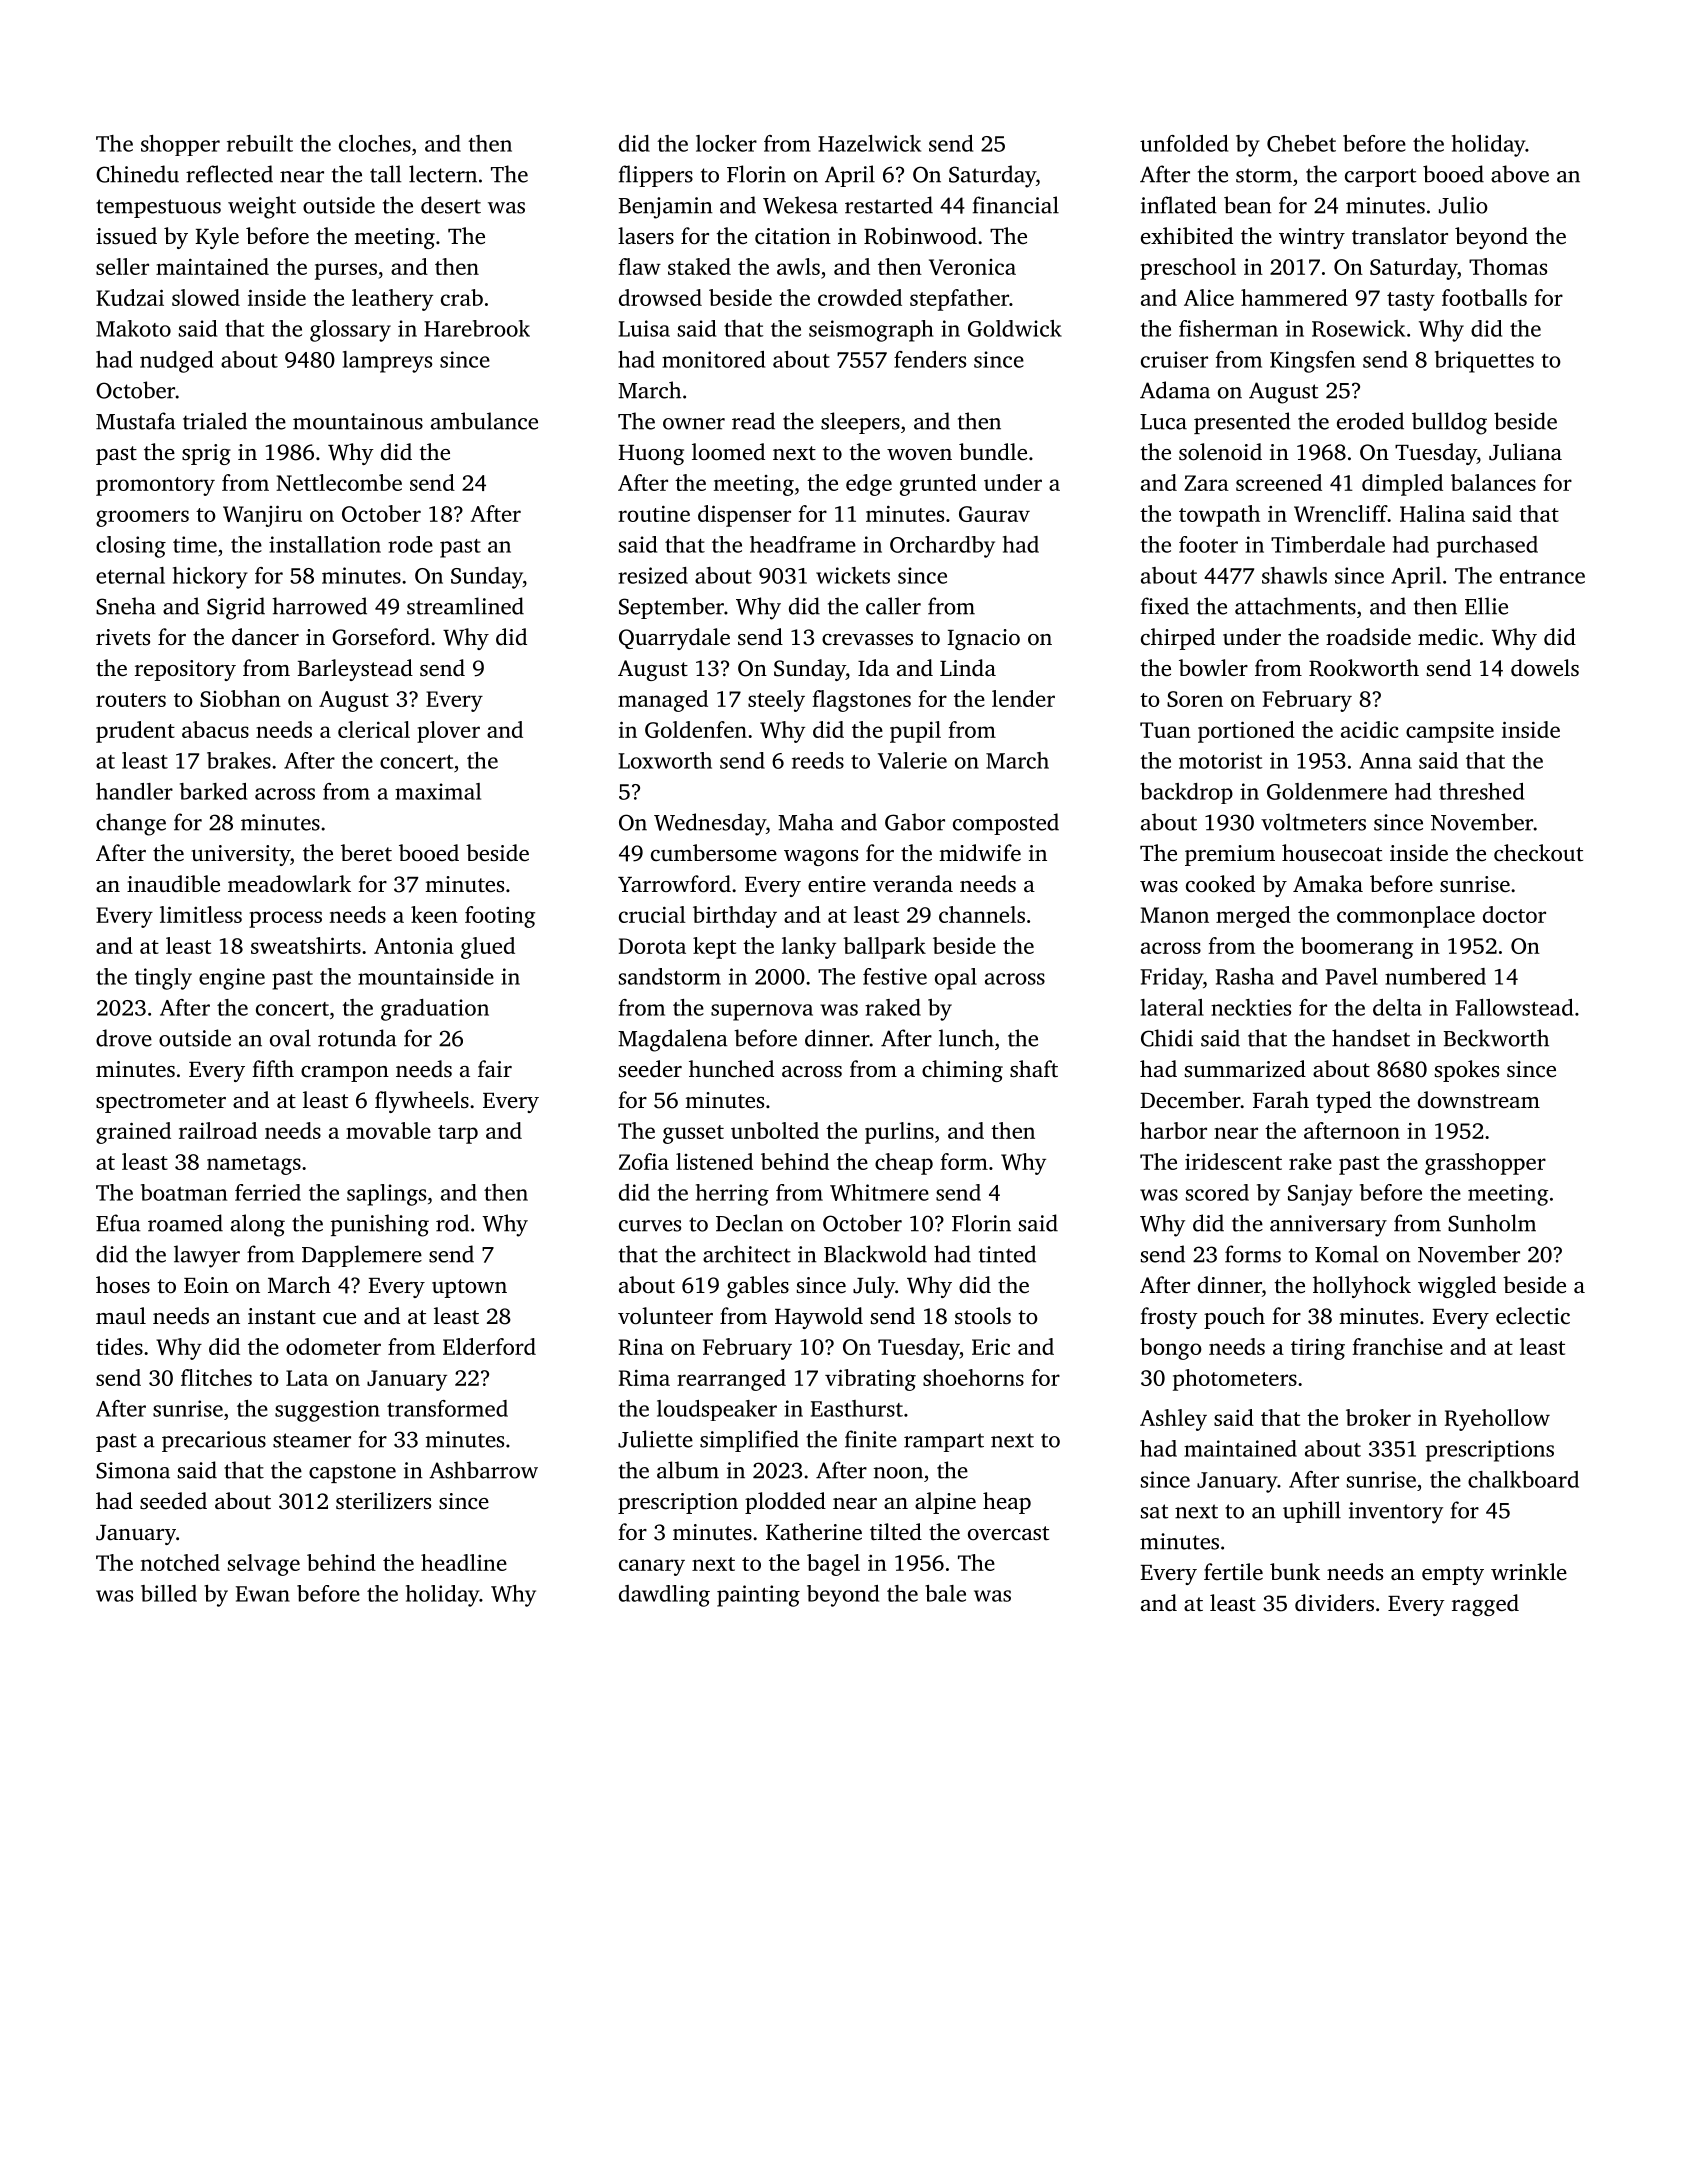 The width and height of the document is (1683, 2178). Describe the element at coordinates (176, 362) in the document. I see `nudged` at that location.
